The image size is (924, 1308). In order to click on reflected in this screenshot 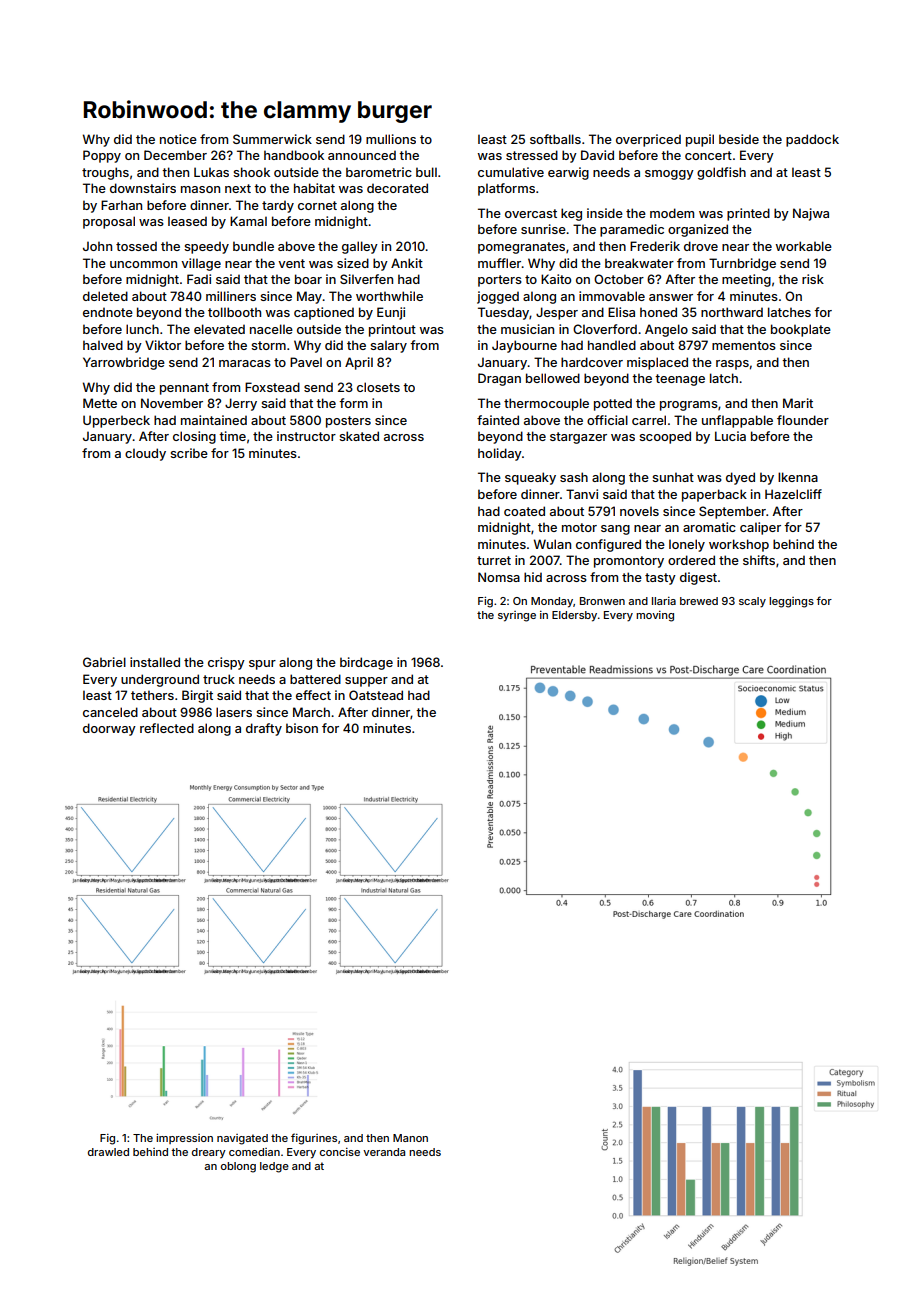, I will do `click(167, 728)`.
